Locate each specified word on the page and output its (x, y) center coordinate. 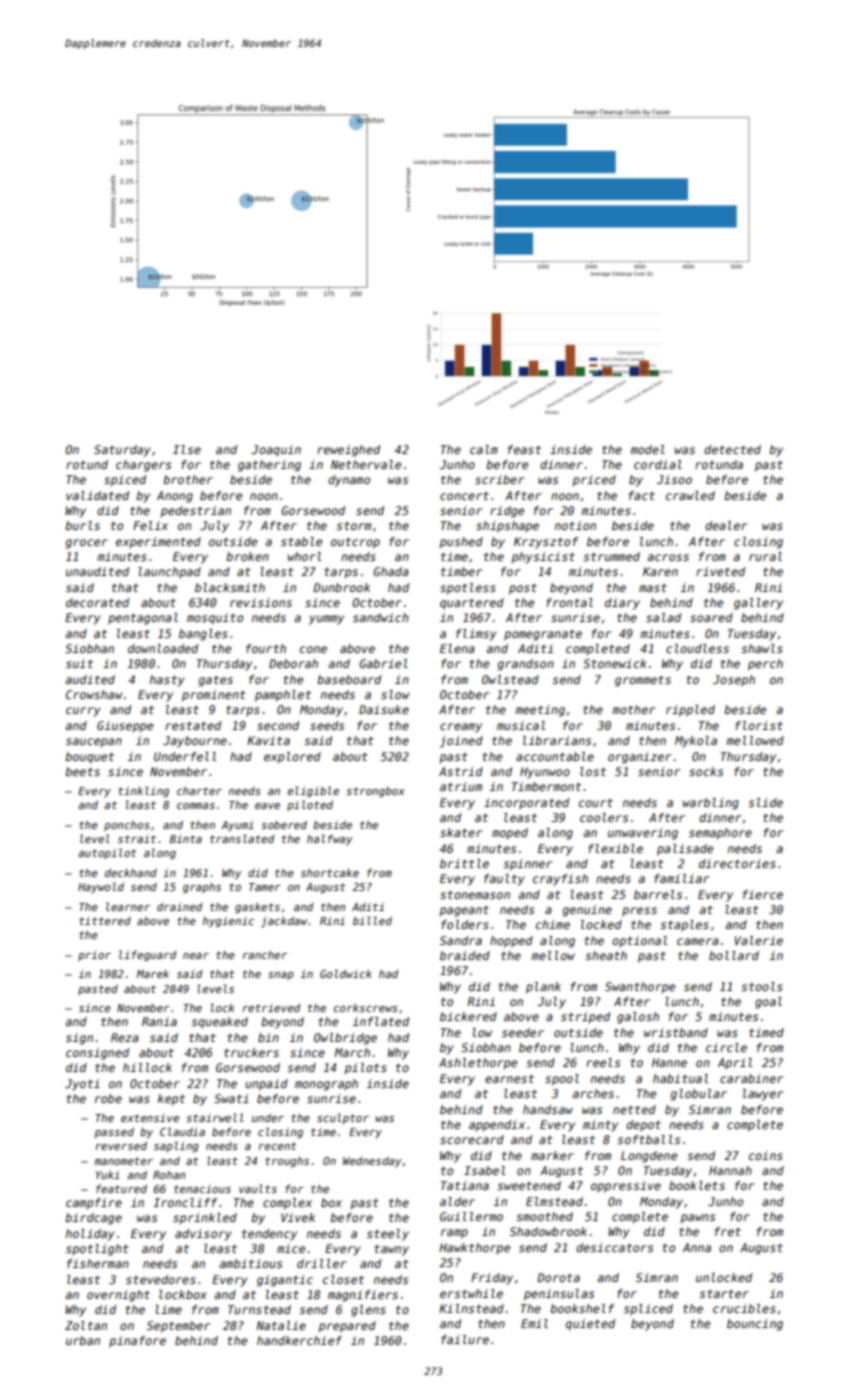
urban (83, 1340)
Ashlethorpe (478, 1064)
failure (465, 1339)
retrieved (271, 1008)
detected (732, 449)
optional (640, 942)
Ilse (187, 449)
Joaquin (276, 451)
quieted (590, 1325)
